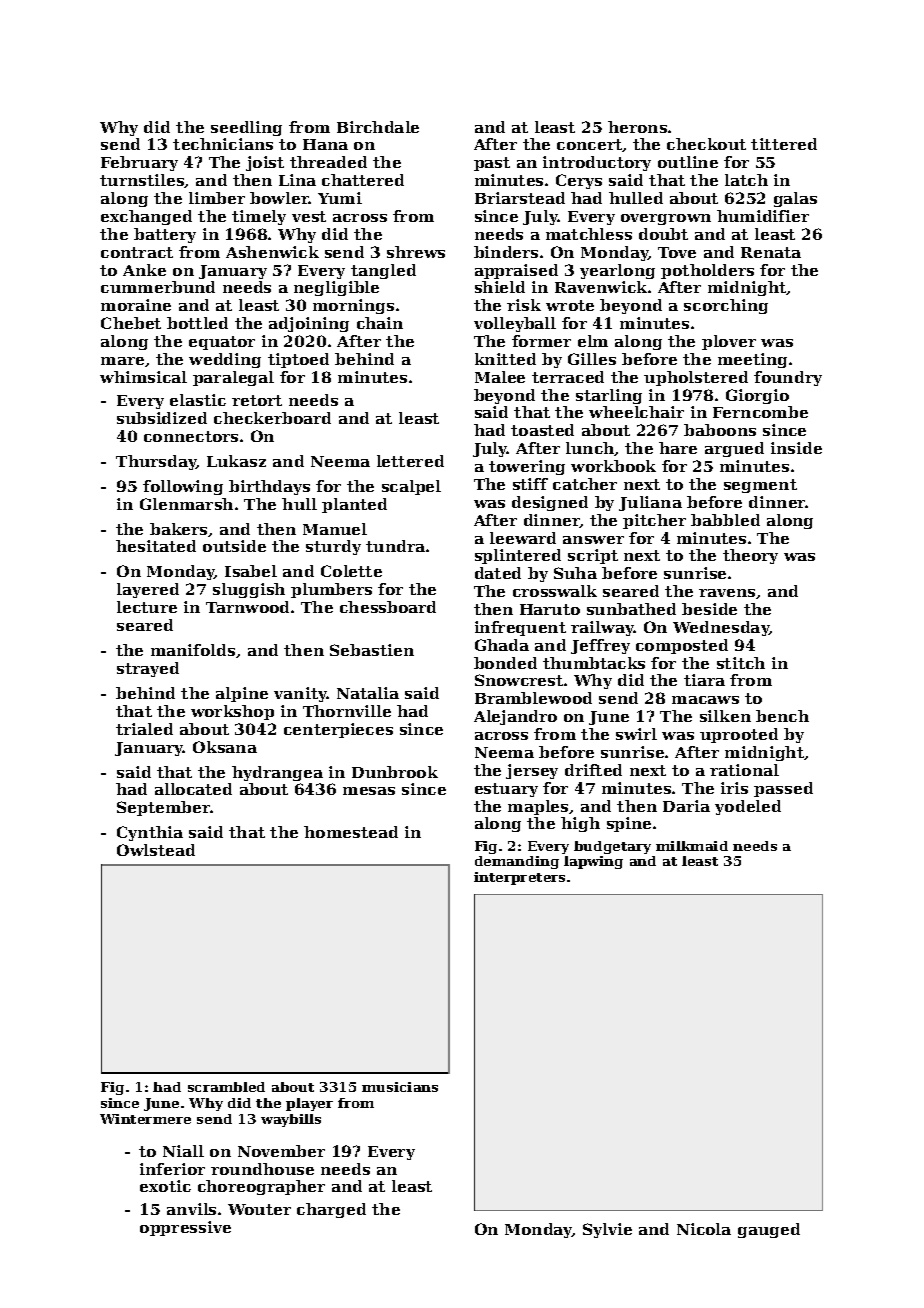 Image resolution: width=924 pixels, height=1308 pixels. I want to click on stitch, so click(741, 663).
